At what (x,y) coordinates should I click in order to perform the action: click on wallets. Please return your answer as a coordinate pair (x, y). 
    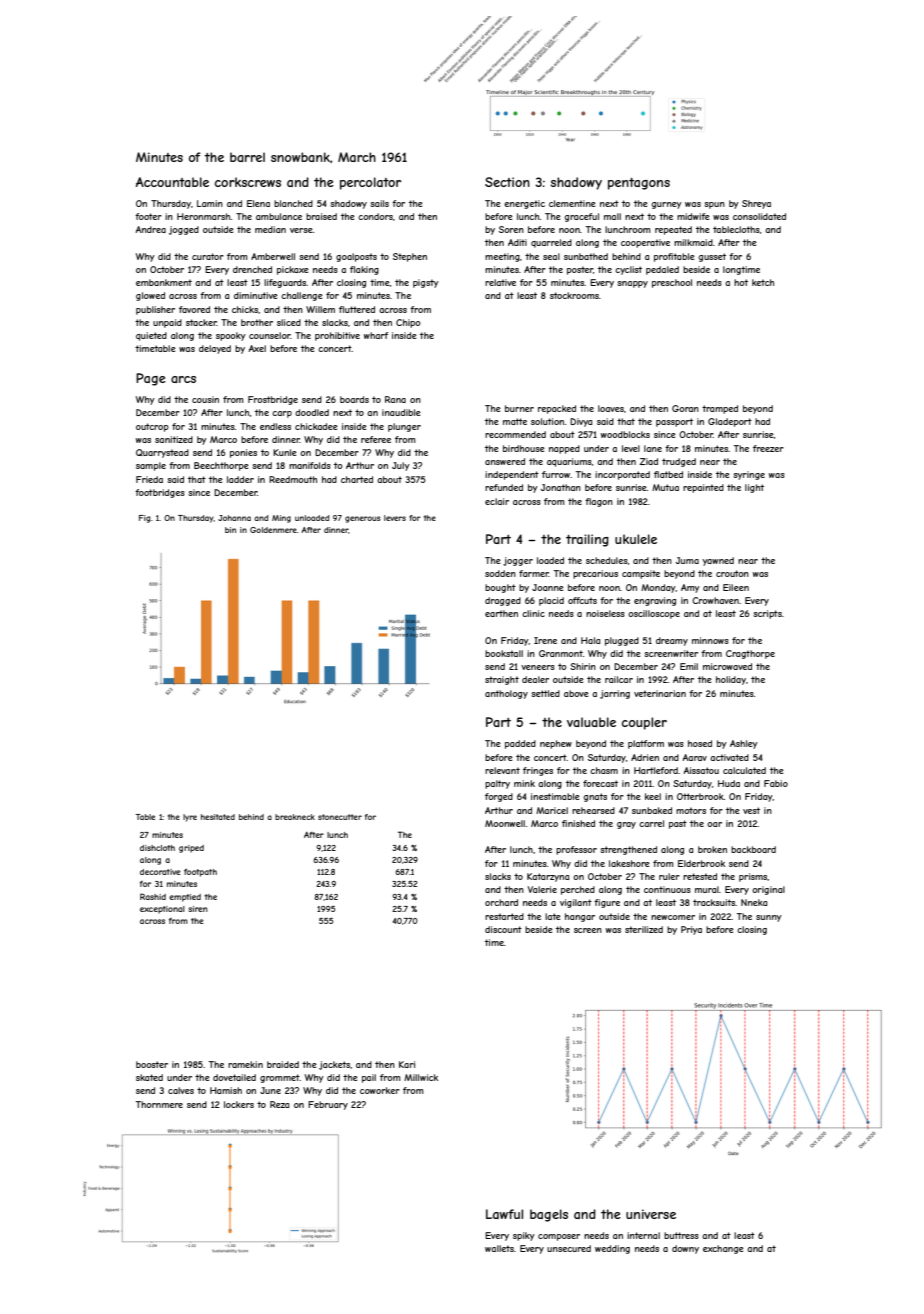
    Looking at the image, I should click on (499, 1248).
